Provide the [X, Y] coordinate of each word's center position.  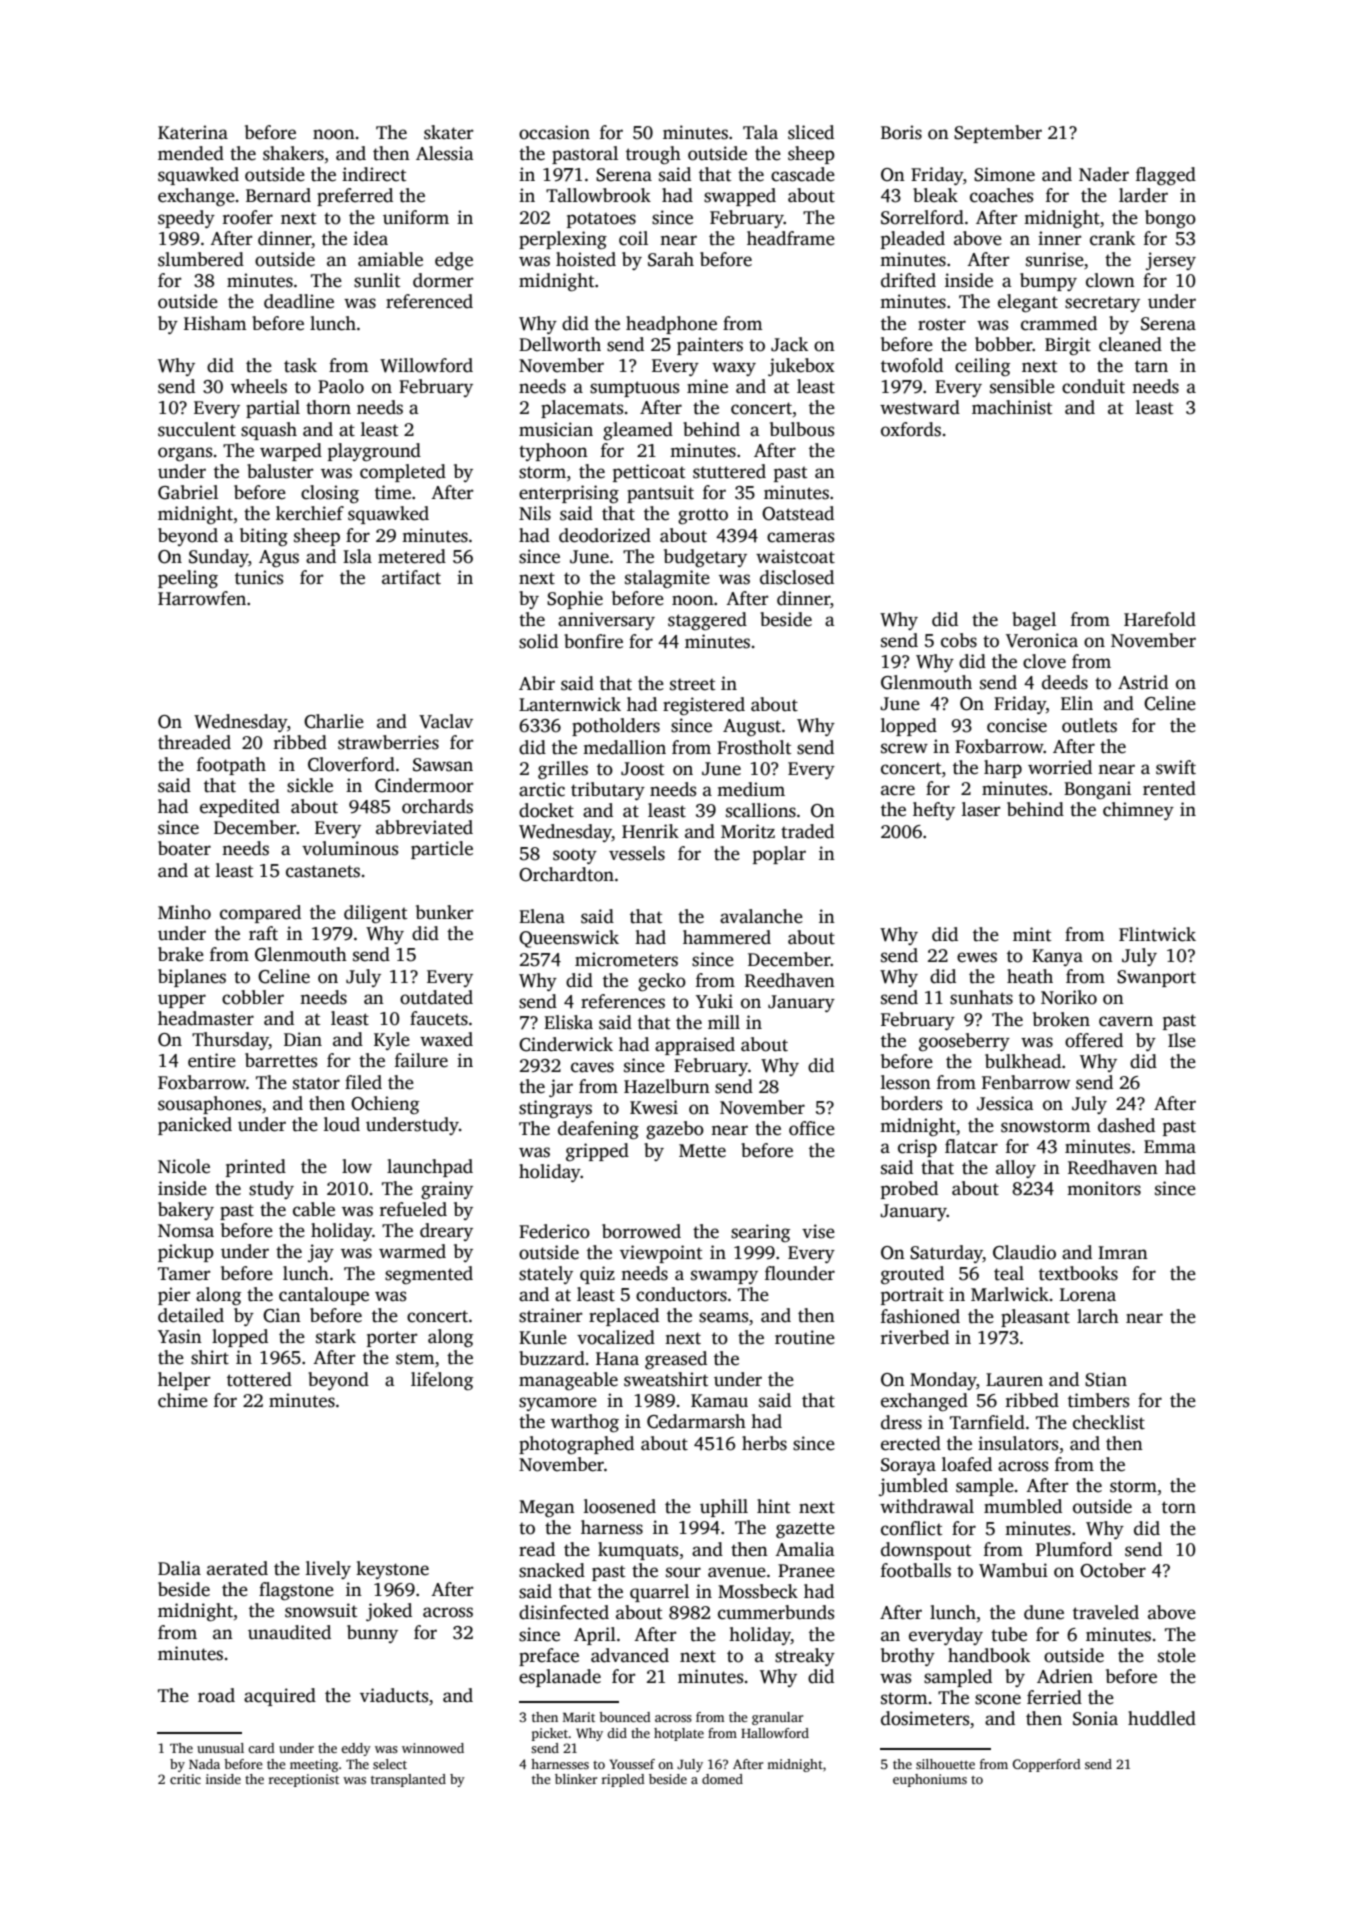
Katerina [193, 132]
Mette [702, 1151]
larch [1098, 1316]
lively [328, 1570]
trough [653, 155]
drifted [908, 280]
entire [212, 1060]
